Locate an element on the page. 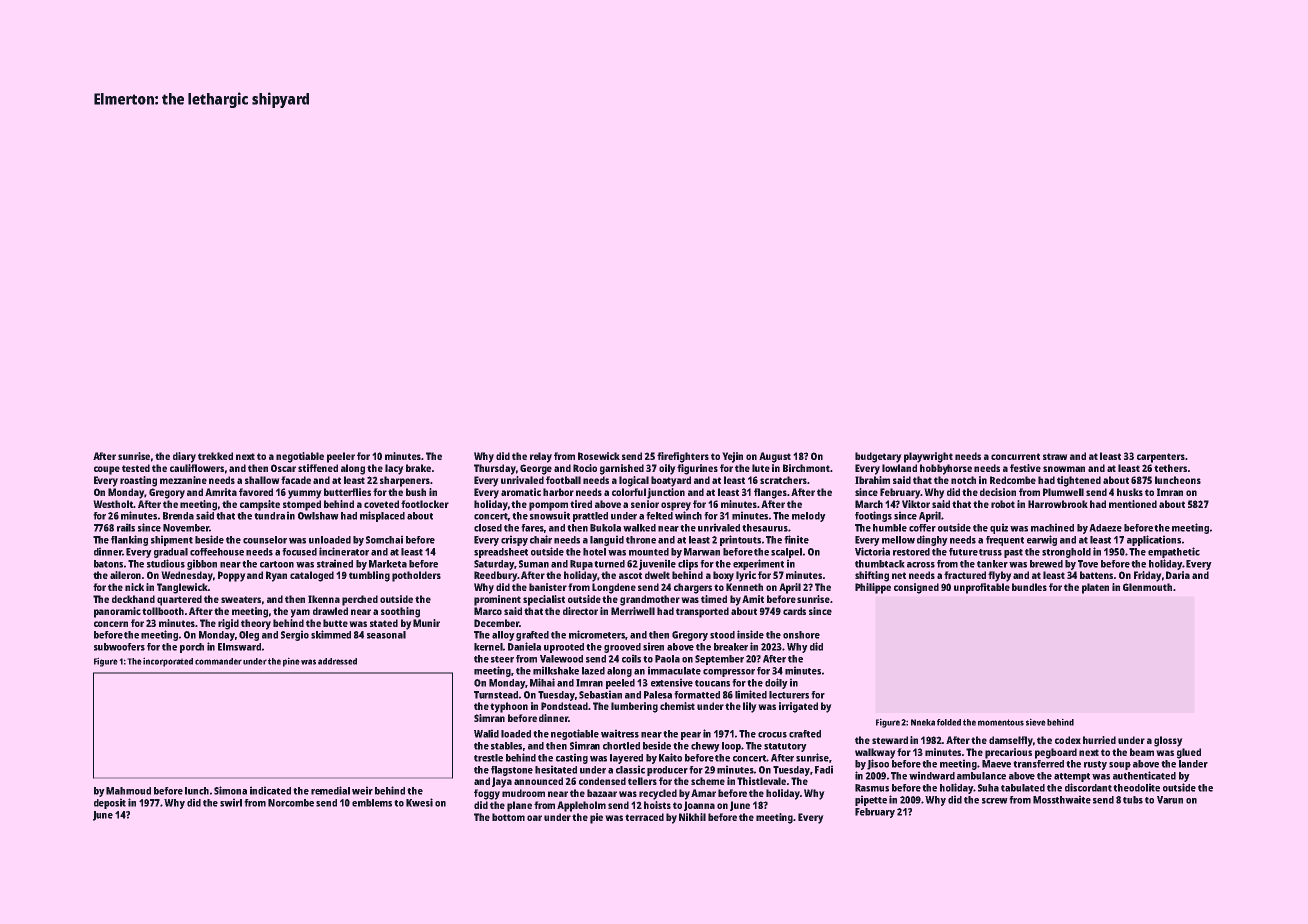 The image size is (1308, 924). Ibrahim is located at coordinates (872, 480).
